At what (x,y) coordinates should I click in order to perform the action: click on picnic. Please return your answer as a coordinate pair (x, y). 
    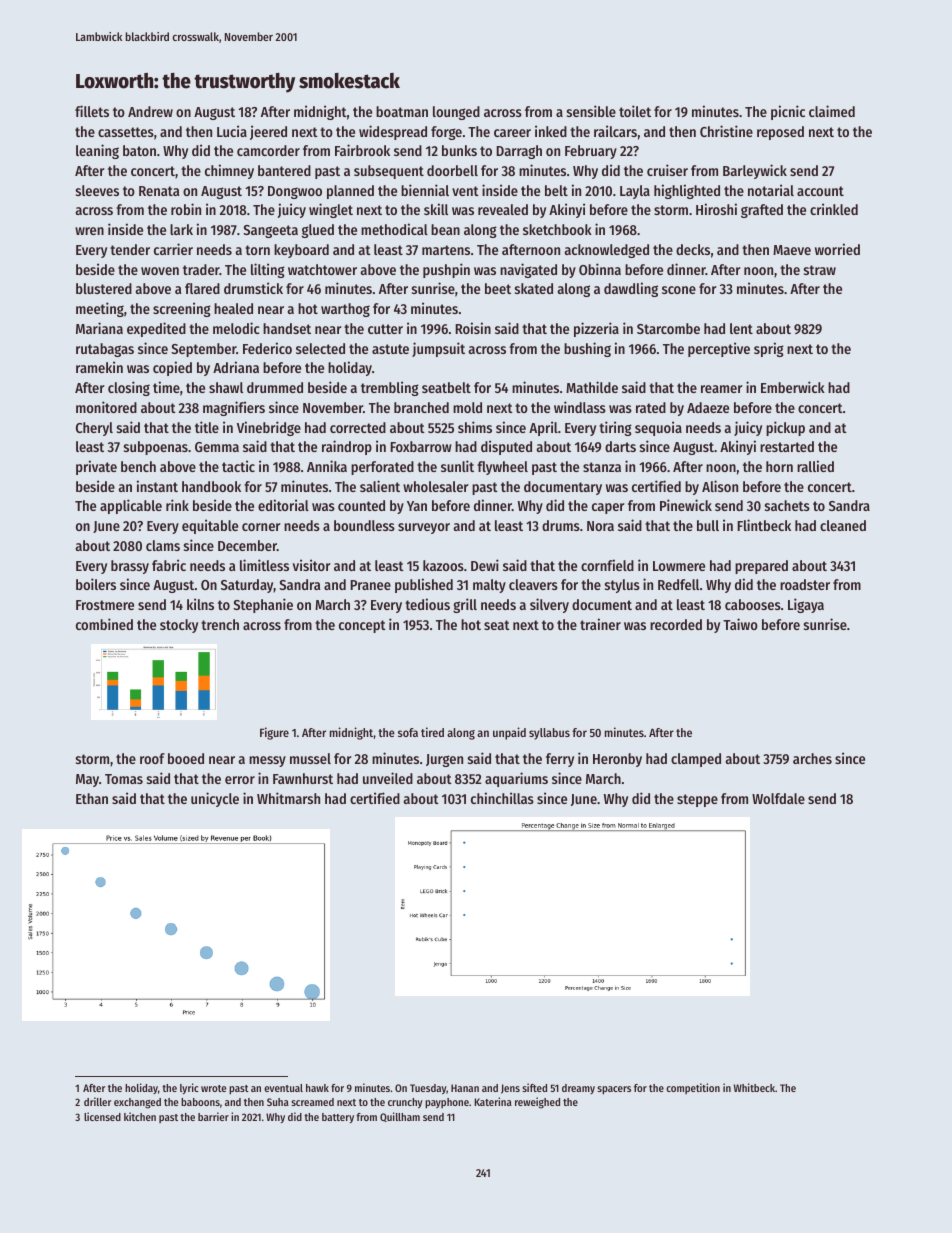
    Looking at the image, I should click on (788, 112).
